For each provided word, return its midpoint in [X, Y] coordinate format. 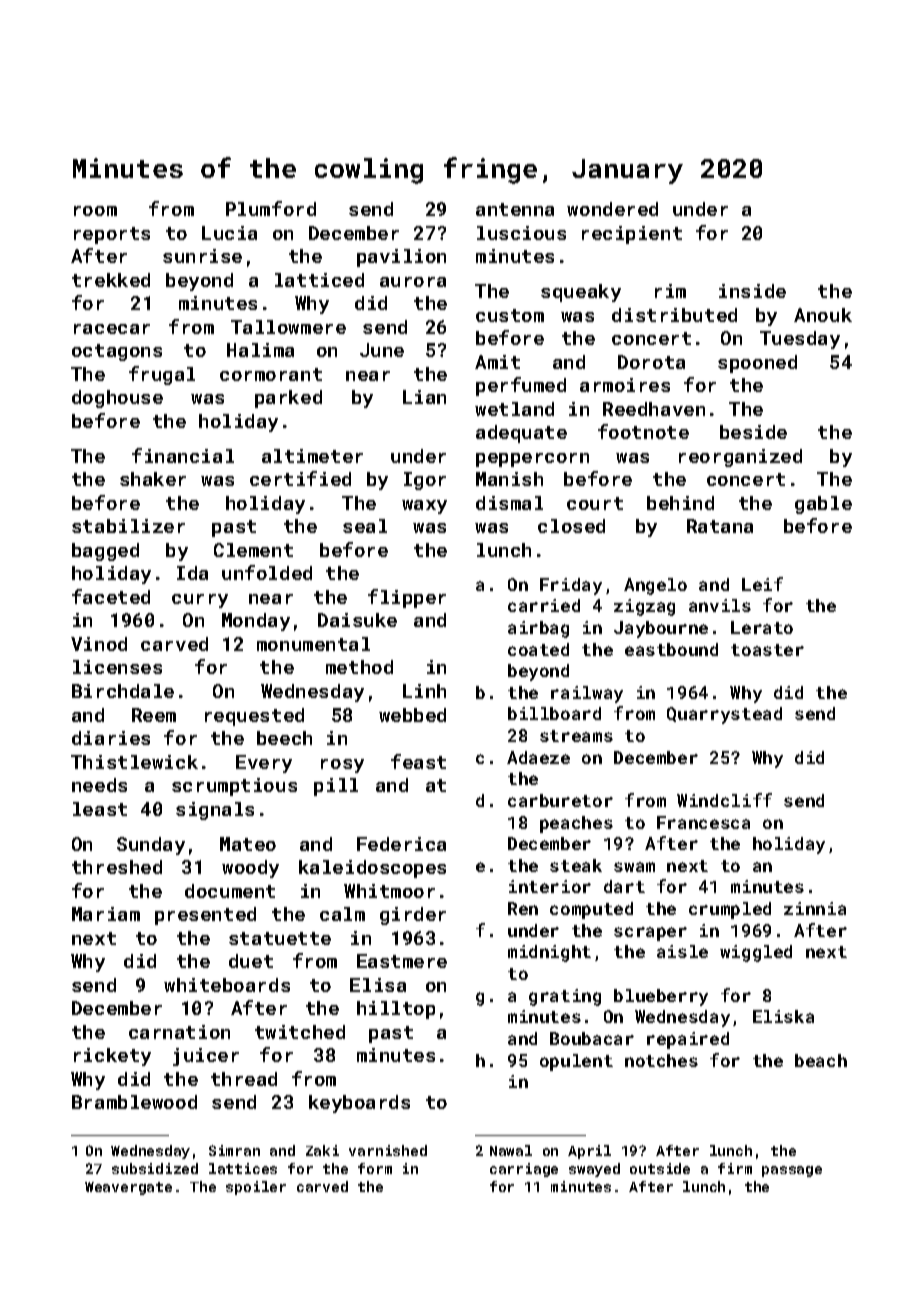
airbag [538, 629]
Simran [234, 1150]
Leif [762, 584]
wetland [514, 409]
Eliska [783, 1016]
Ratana [720, 526]
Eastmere [402, 961]
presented [205, 916]
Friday [571, 586]
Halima [260, 350]
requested [254, 717]
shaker [153, 479]
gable [823, 505]
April [589, 1152]
